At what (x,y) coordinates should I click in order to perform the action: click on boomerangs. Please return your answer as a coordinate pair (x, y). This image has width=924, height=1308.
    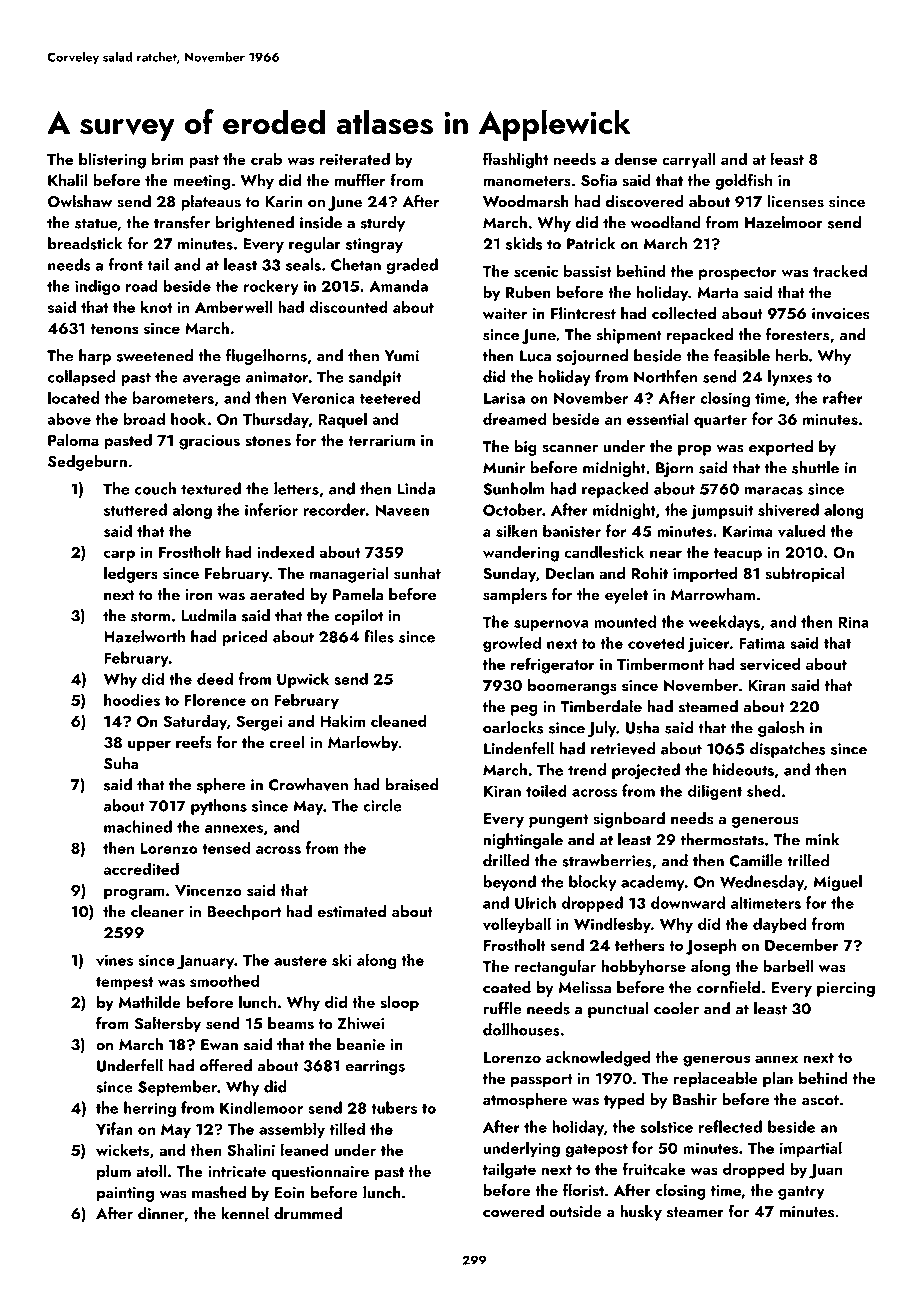
    Looking at the image, I should click on (572, 687).
